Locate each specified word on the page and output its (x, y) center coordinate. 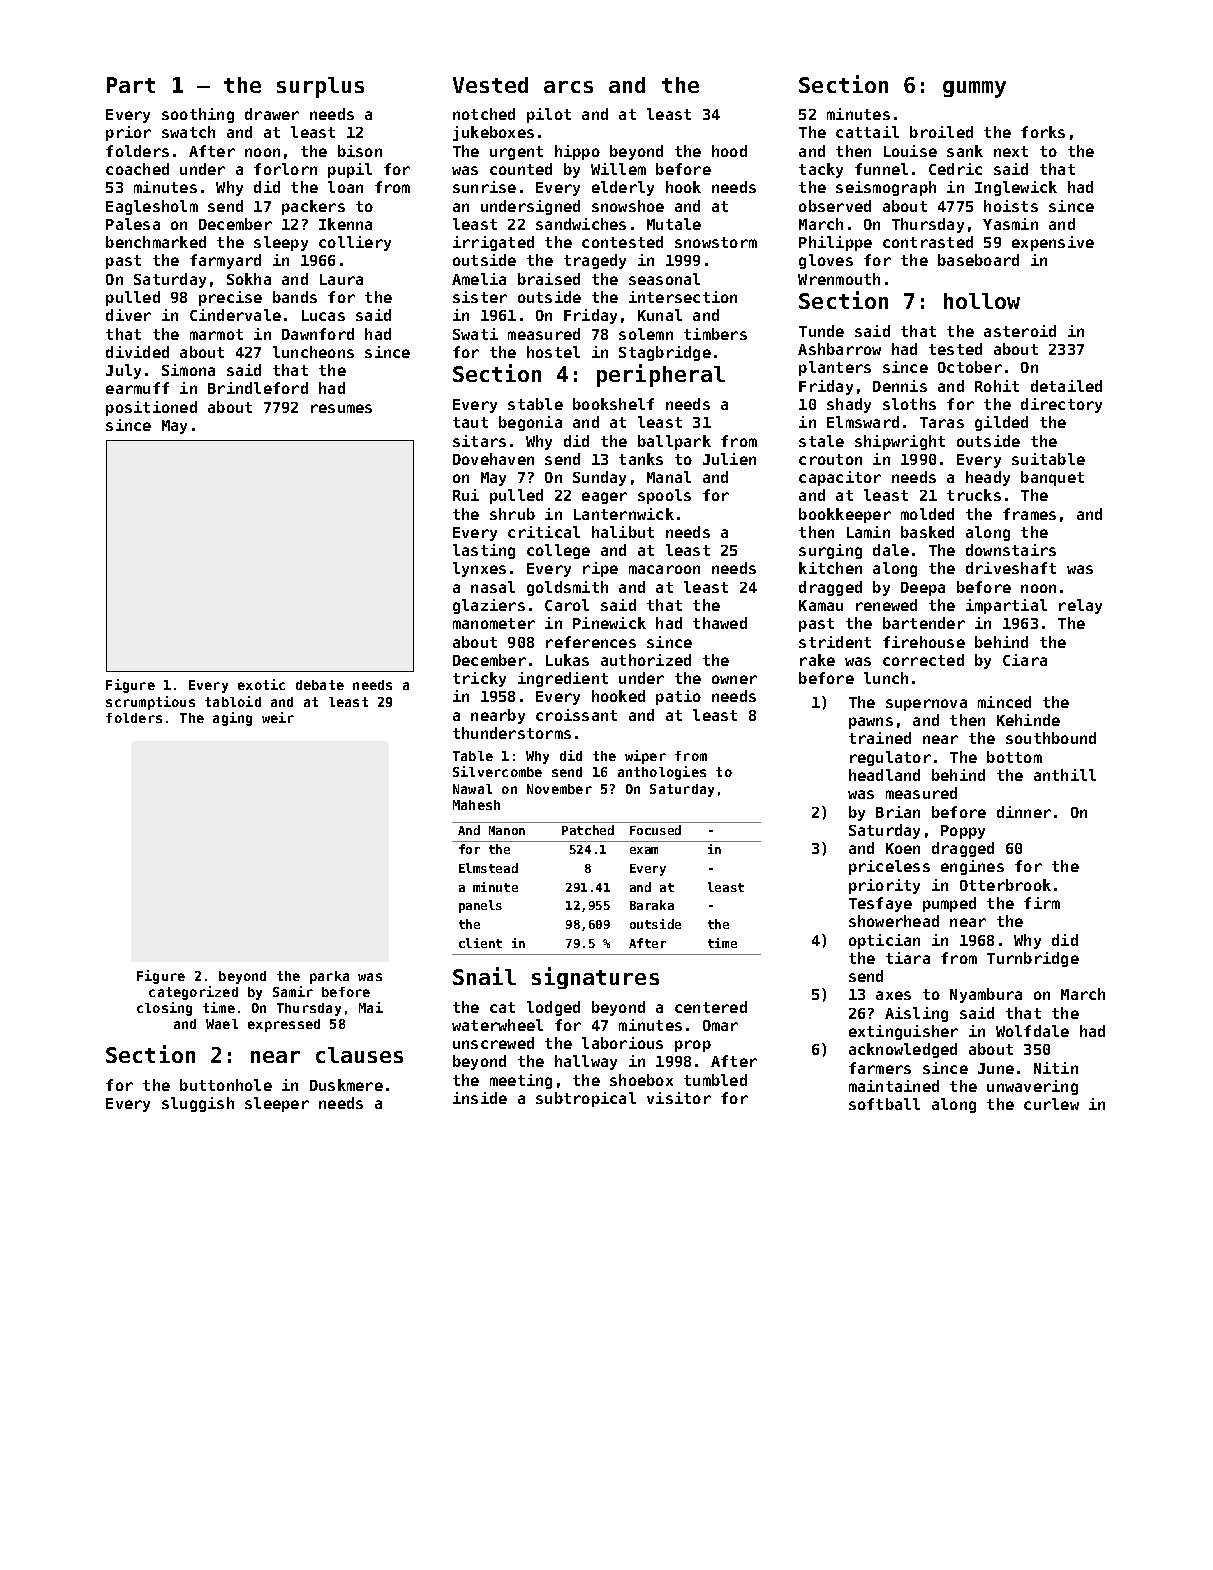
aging (232, 719)
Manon (507, 830)
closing (164, 1009)
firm (1042, 903)
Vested (490, 85)
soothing (198, 115)
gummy (974, 89)
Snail (484, 976)
